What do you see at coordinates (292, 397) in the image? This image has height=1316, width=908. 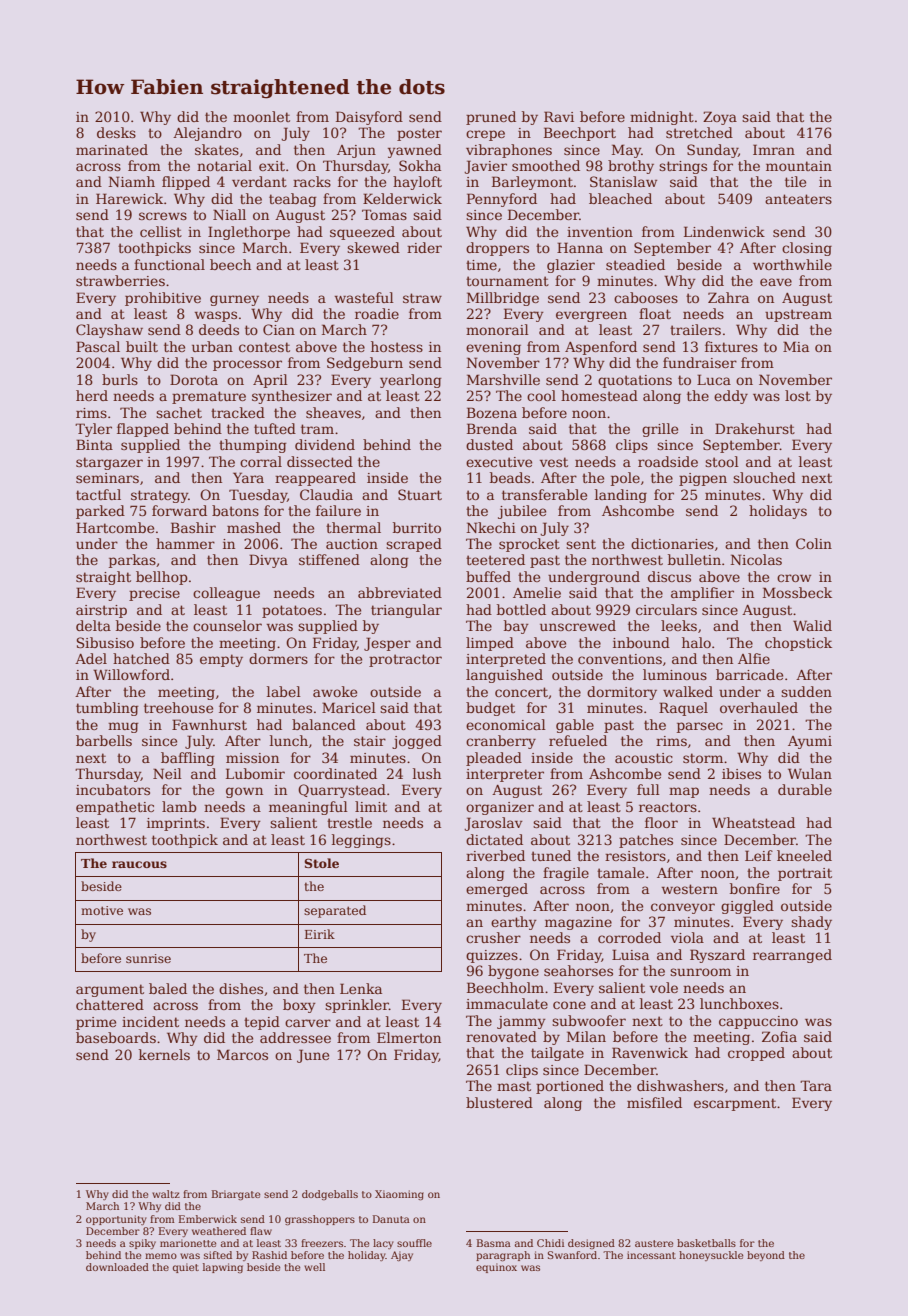 I see `synthesizer` at bounding box center [292, 397].
